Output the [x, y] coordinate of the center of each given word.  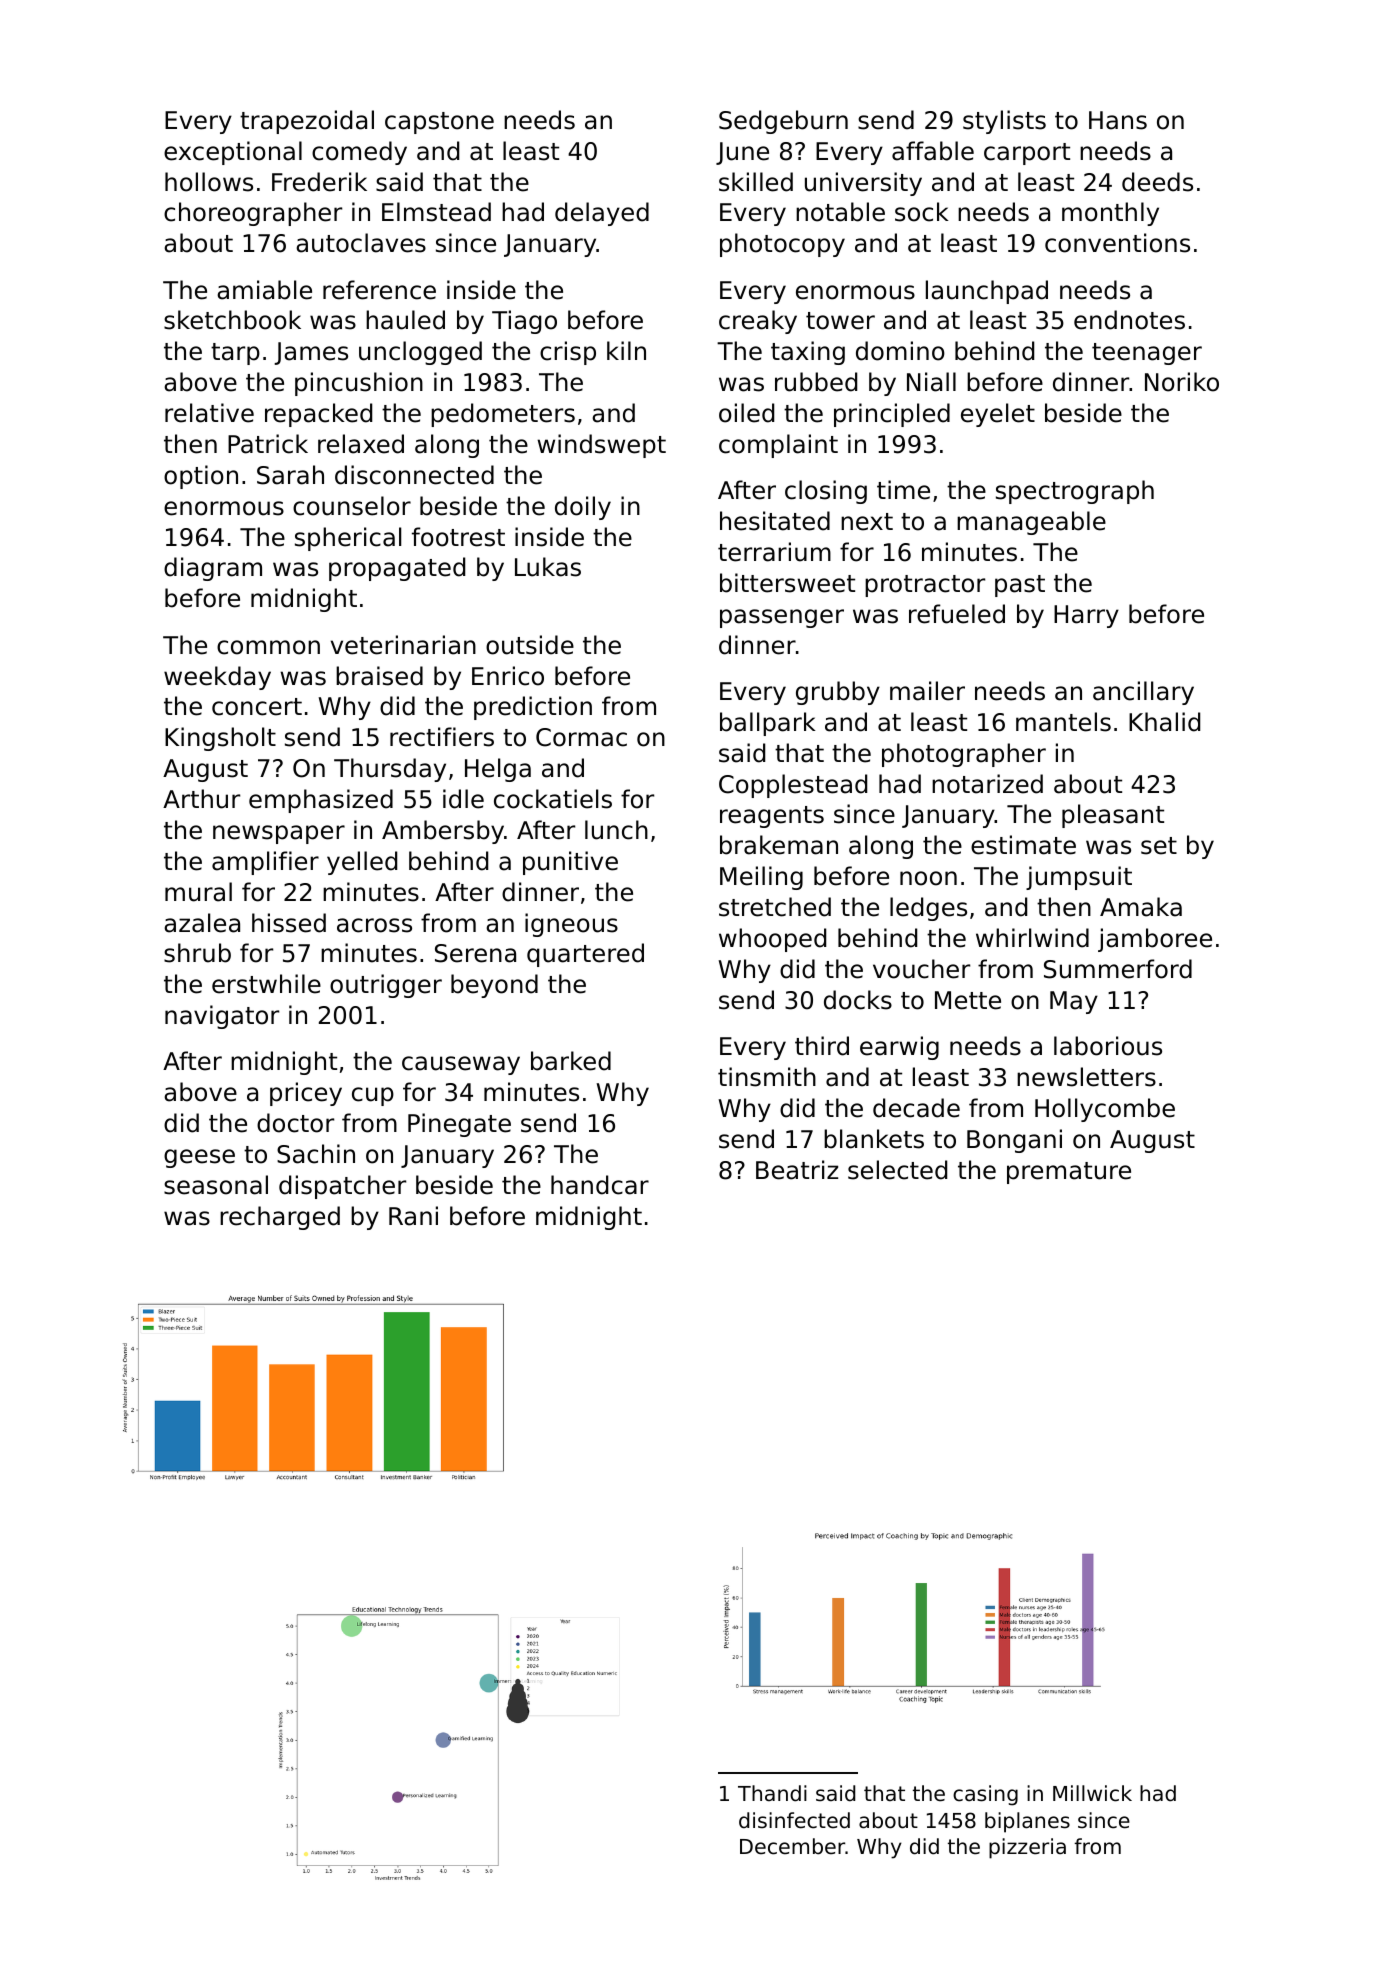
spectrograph [1075, 492]
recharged [280, 1218]
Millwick [1092, 1793]
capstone [439, 123]
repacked [318, 415]
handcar [600, 1185]
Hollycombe [1105, 1110]
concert [257, 707]
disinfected [794, 1820]
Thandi [772, 1793]
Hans [1118, 120]
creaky [758, 322]
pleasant [1113, 816]
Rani [413, 1216]
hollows [209, 182]
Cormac [581, 737]
